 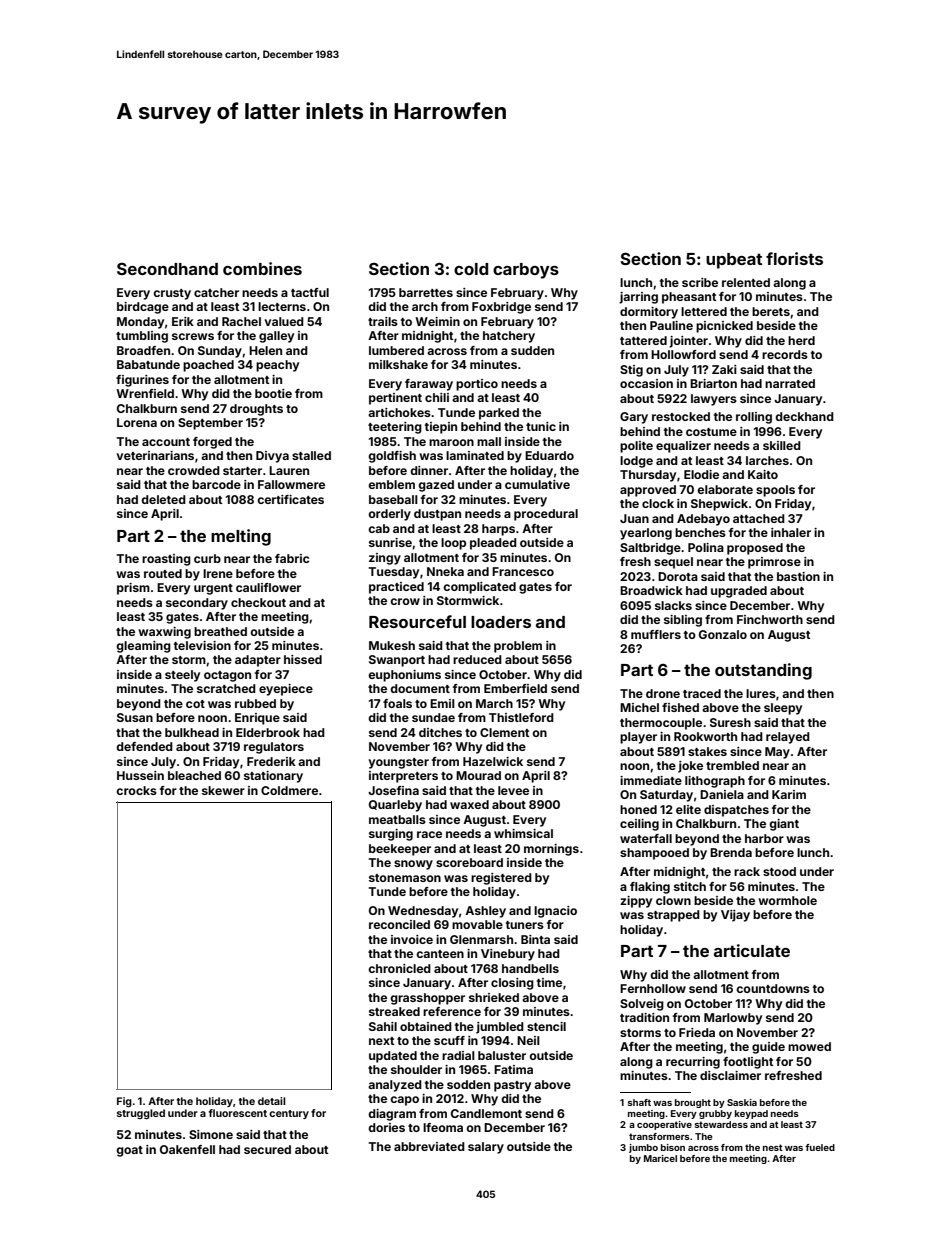 I want to click on secured, so click(x=267, y=1149).
